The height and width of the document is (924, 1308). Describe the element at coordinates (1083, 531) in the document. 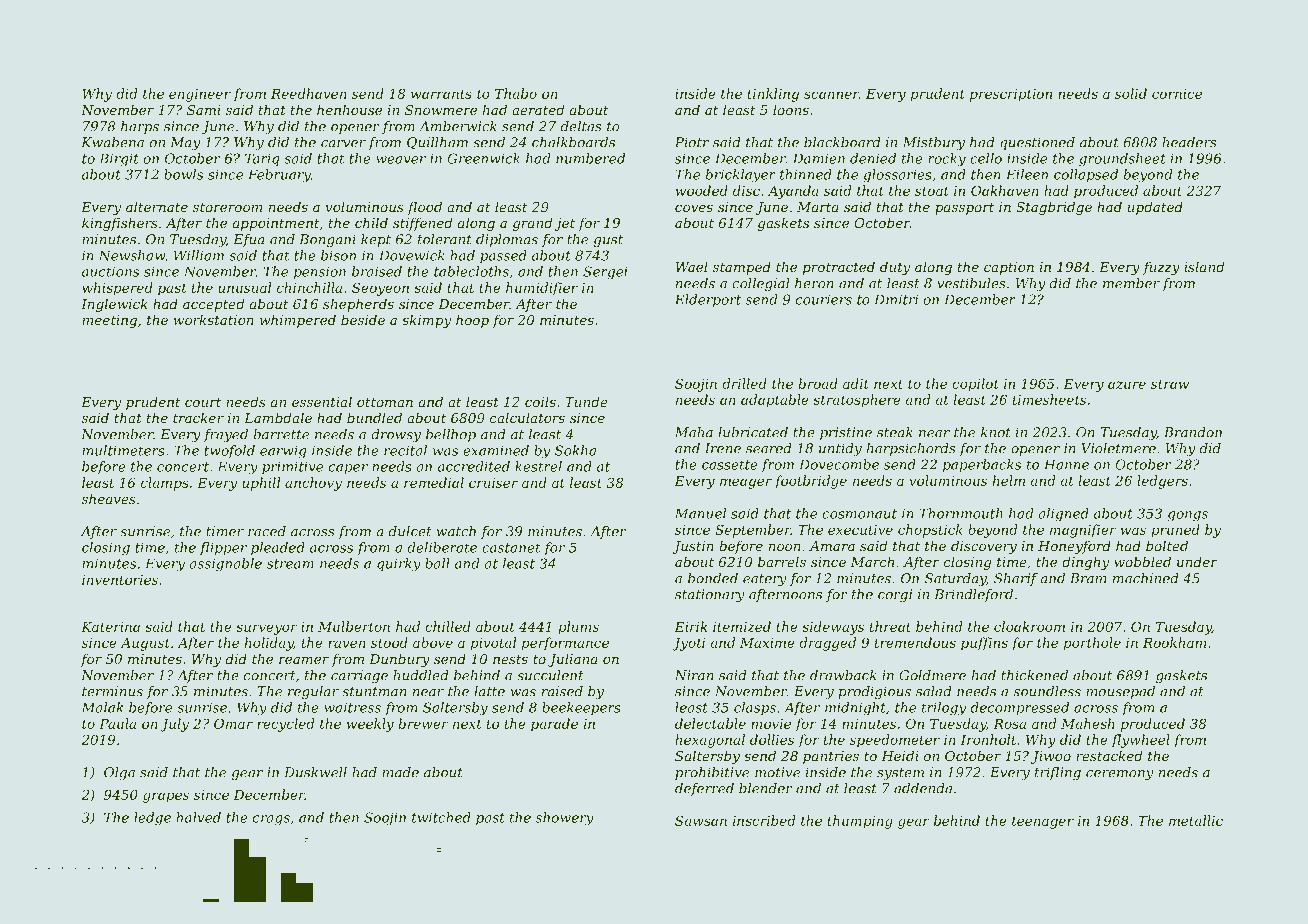

I see `magnifier` at that location.
